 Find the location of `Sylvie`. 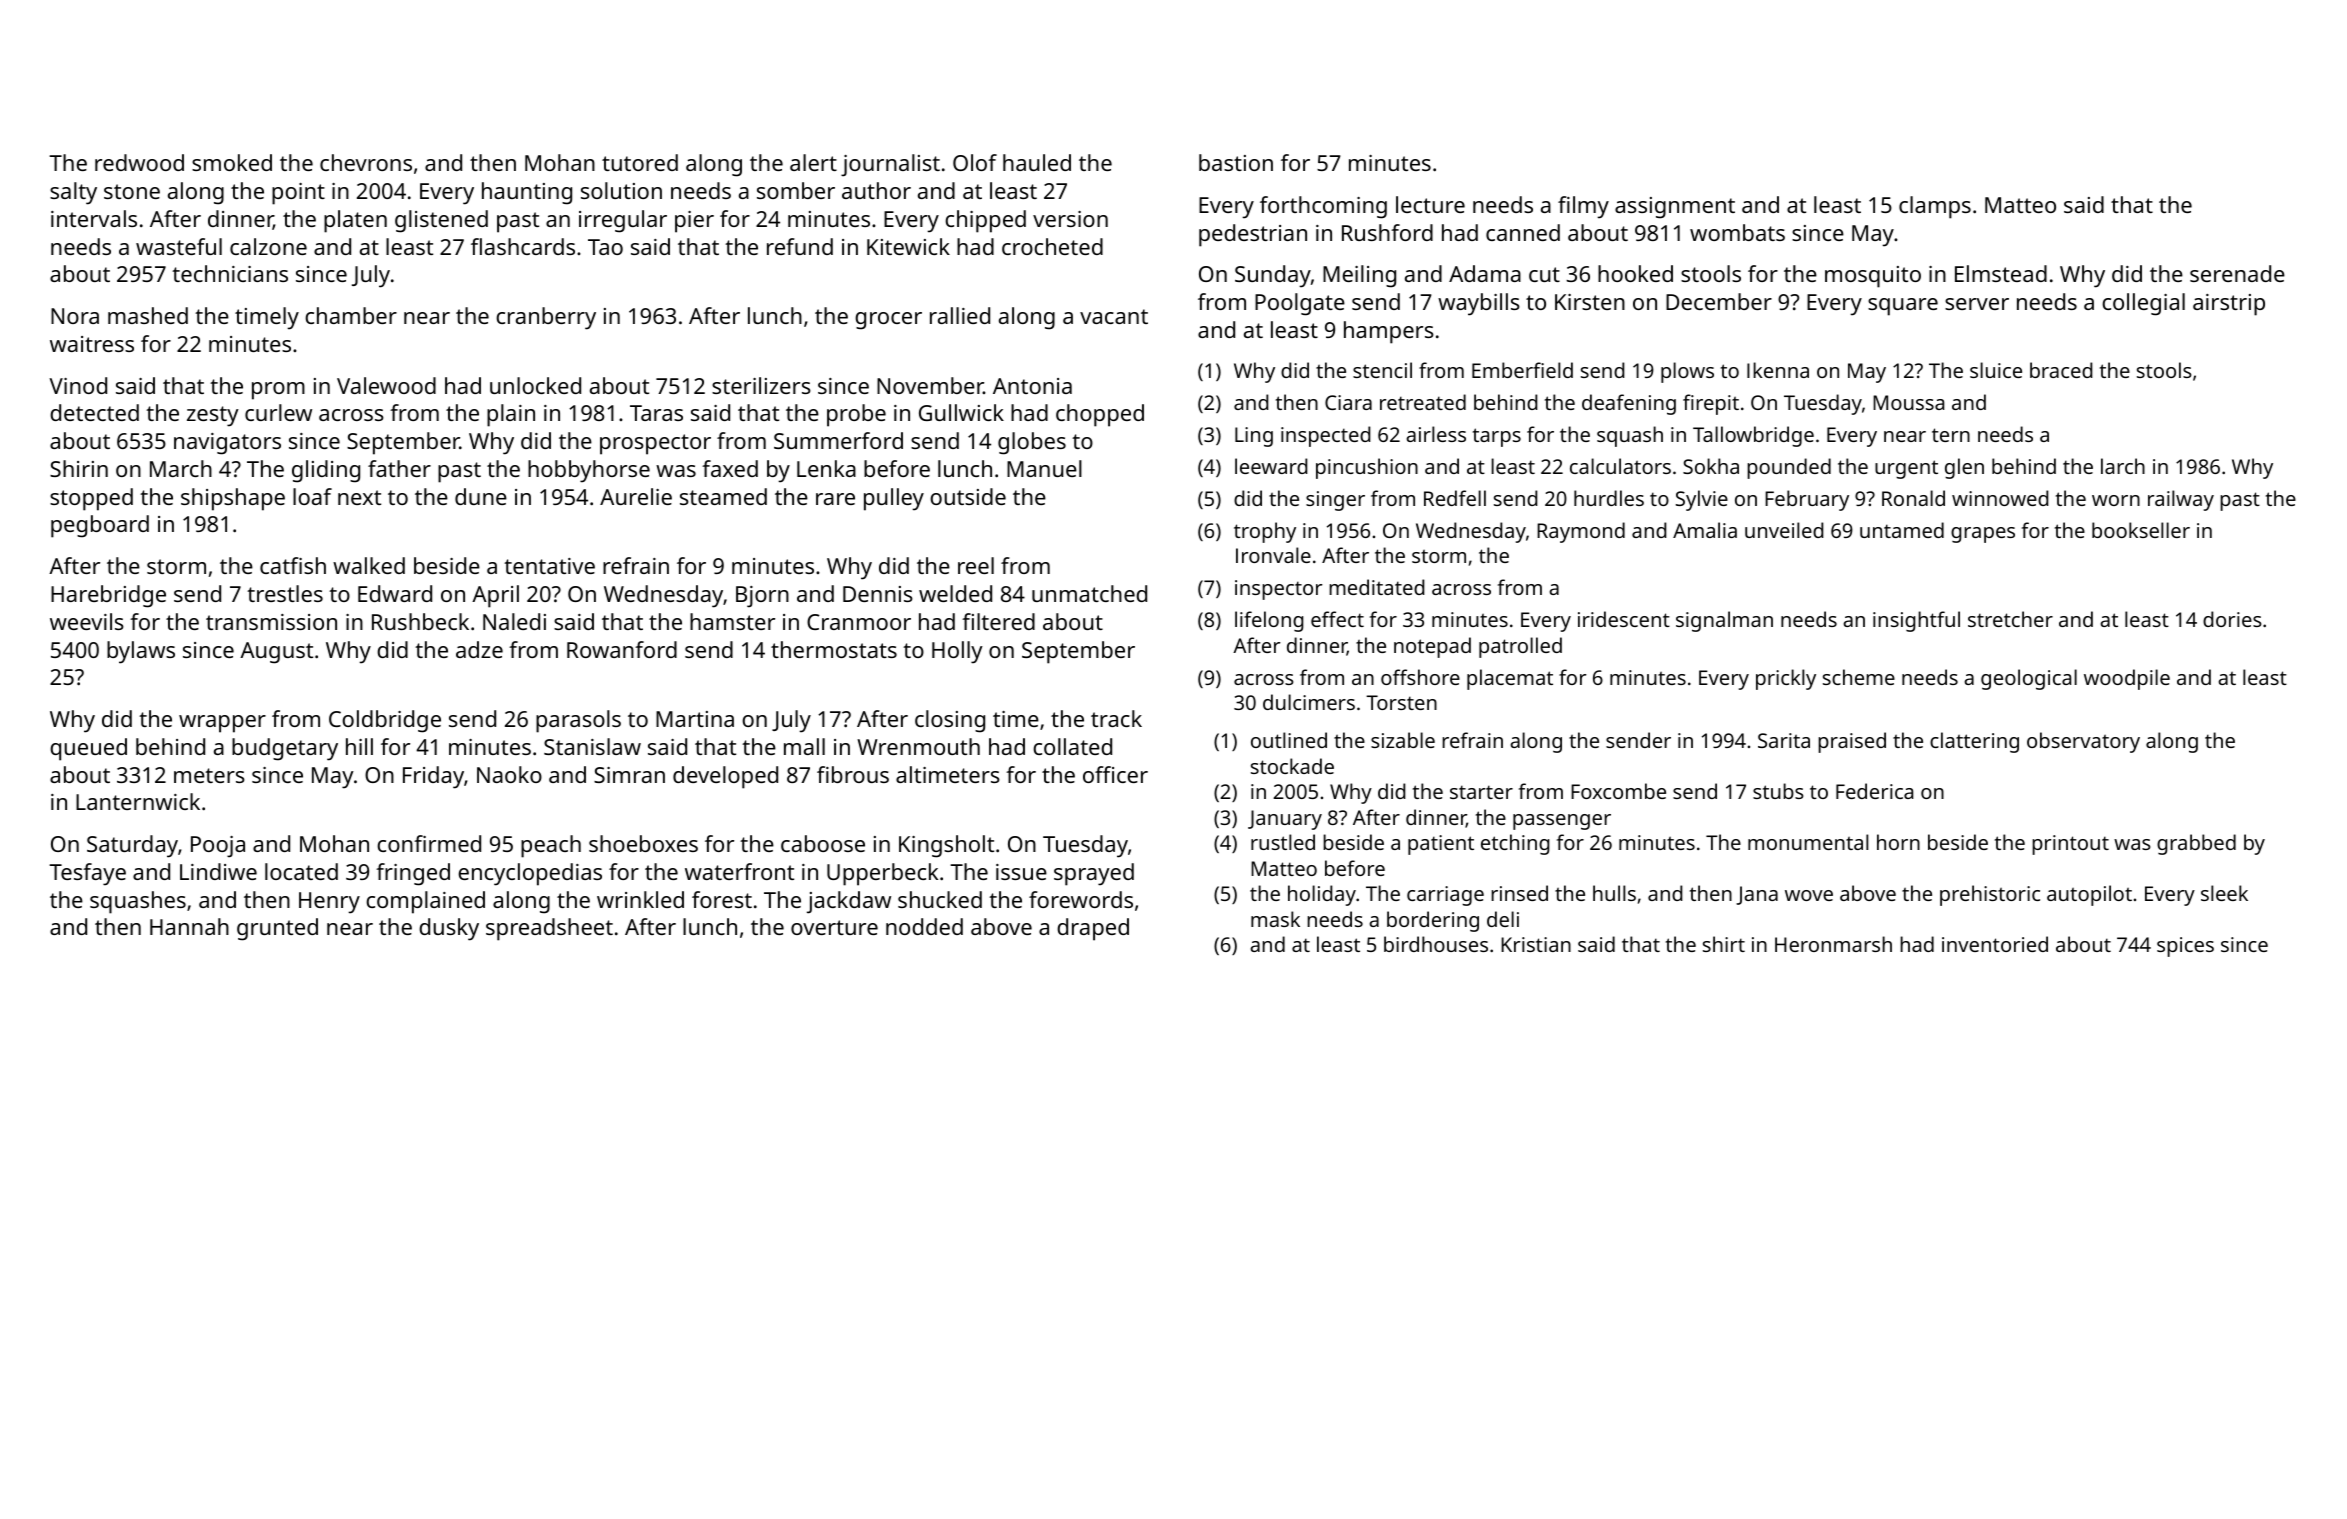

Sylvie is located at coordinates (1702, 500).
